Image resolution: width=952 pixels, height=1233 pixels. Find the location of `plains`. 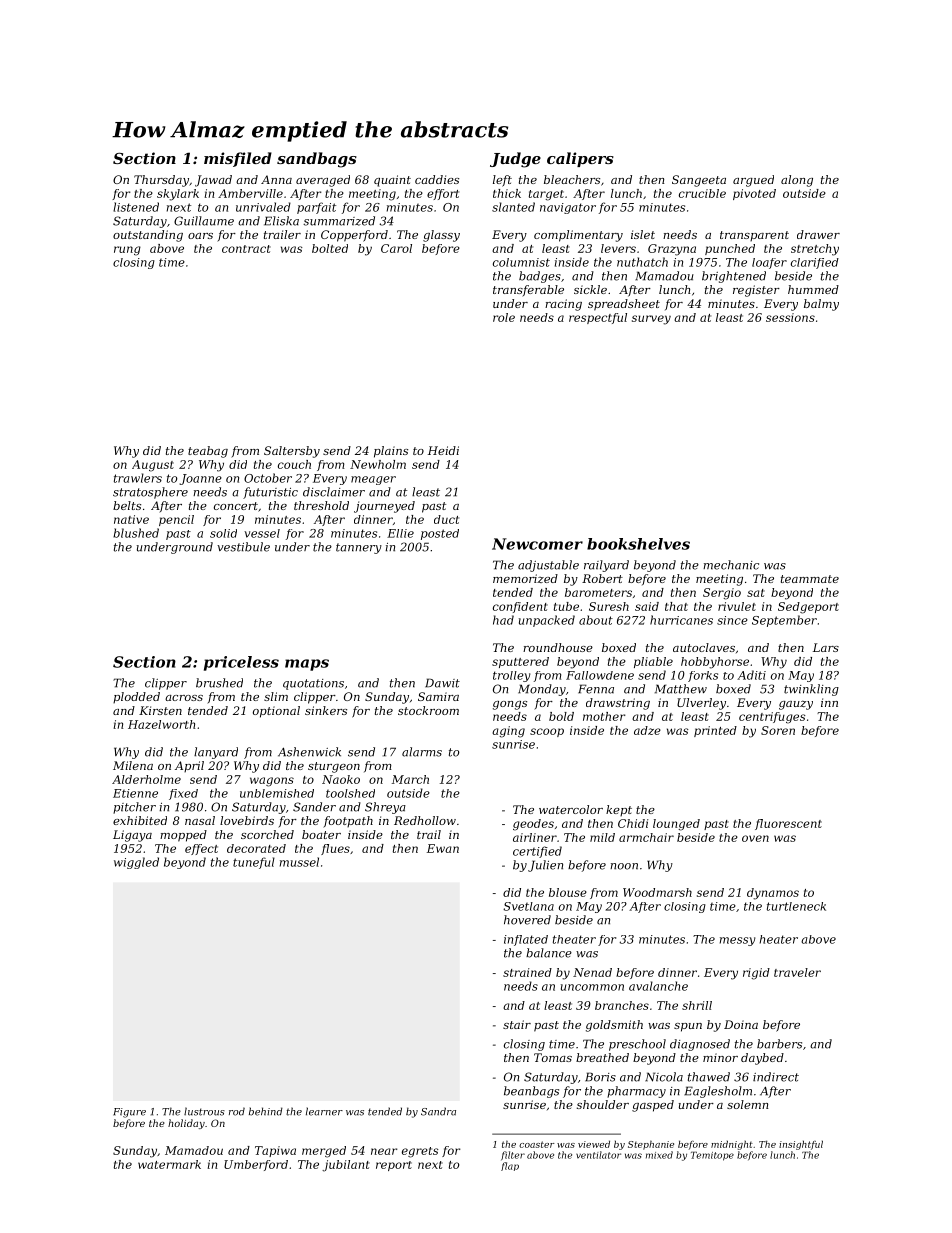

plains is located at coordinates (391, 452).
